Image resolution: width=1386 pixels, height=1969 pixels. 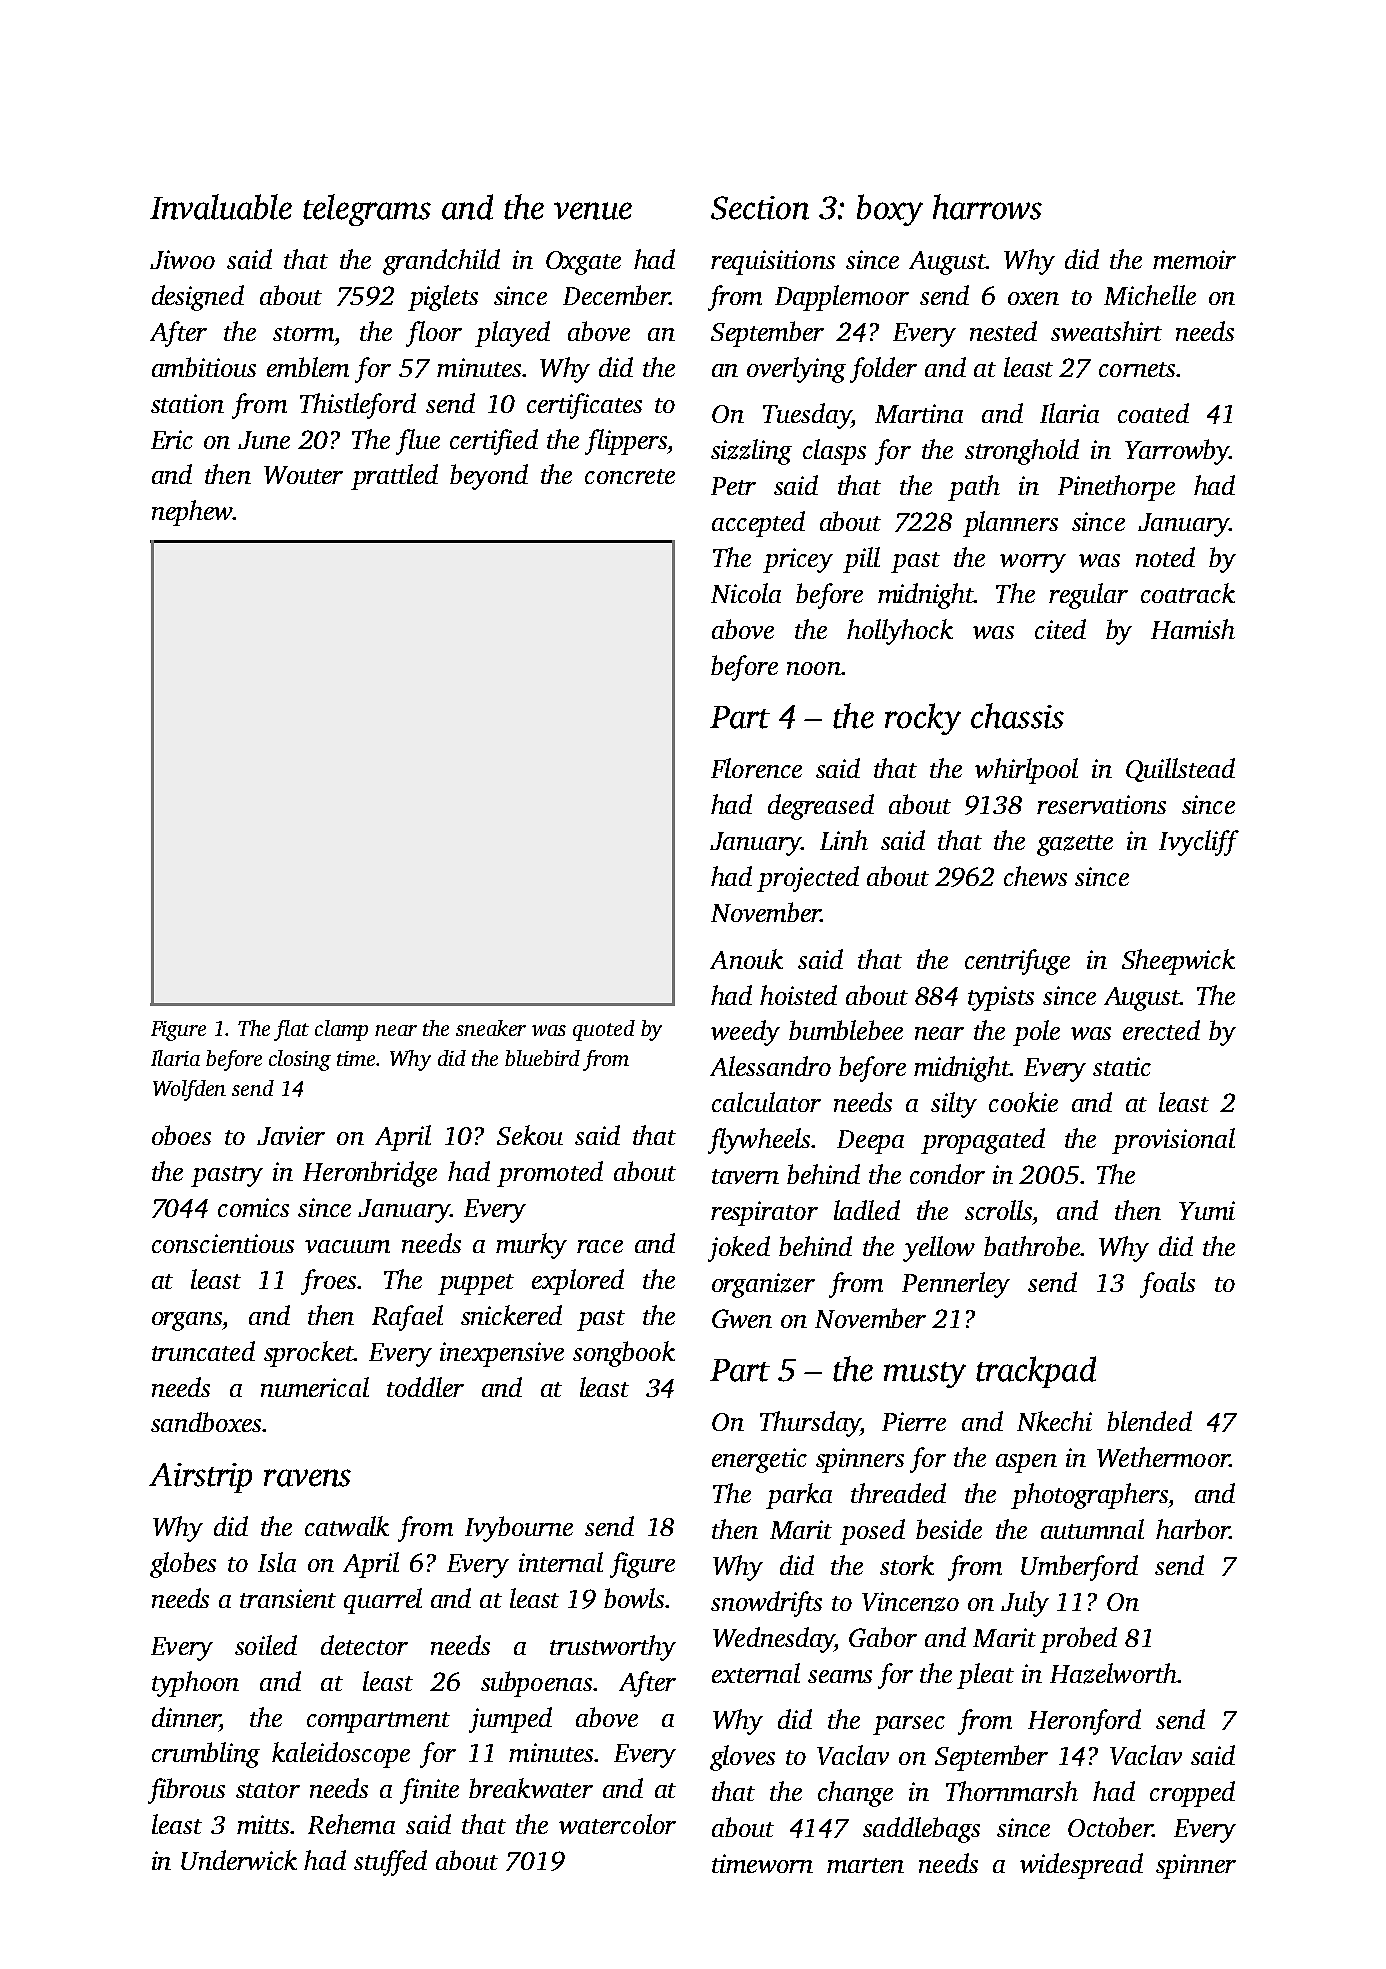 I want to click on overlying, so click(x=796, y=370).
